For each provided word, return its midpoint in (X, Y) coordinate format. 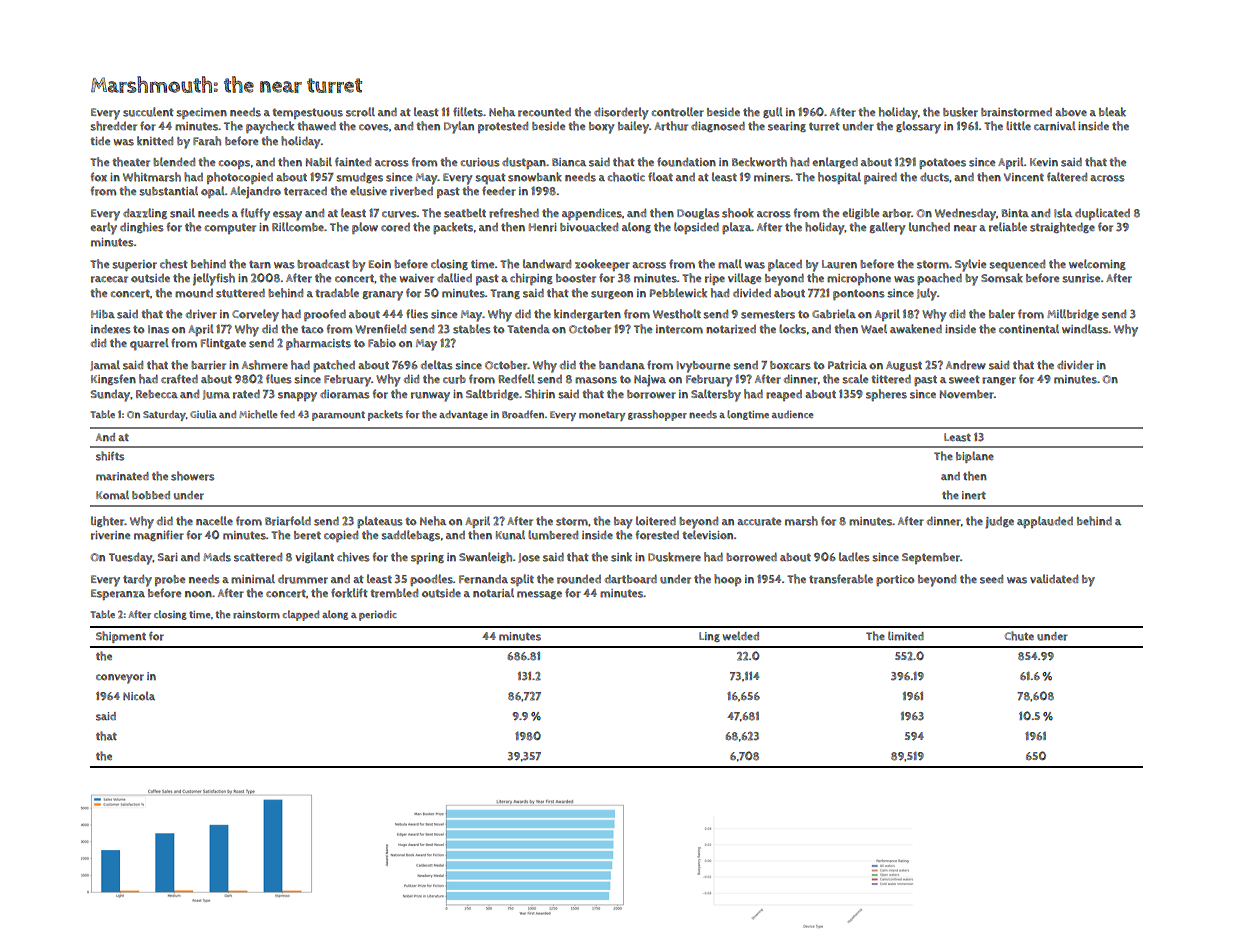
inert (974, 495)
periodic (378, 615)
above (1071, 112)
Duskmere (674, 557)
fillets (468, 112)
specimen (201, 113)
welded (741, 636)
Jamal (105, 365)
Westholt (677, 314)
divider (1075, 365)
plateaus (380, 522)
